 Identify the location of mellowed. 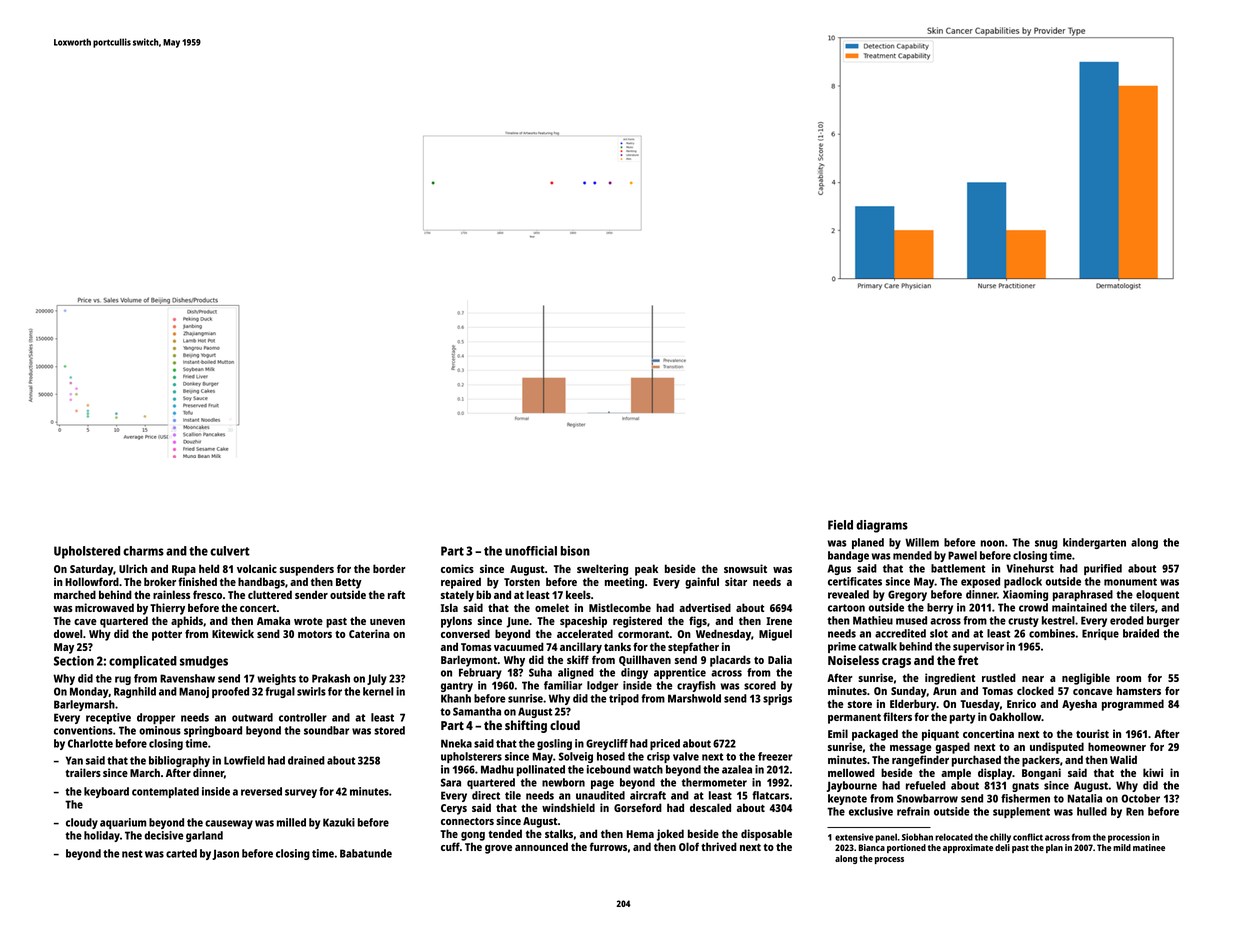
(851, 772).
